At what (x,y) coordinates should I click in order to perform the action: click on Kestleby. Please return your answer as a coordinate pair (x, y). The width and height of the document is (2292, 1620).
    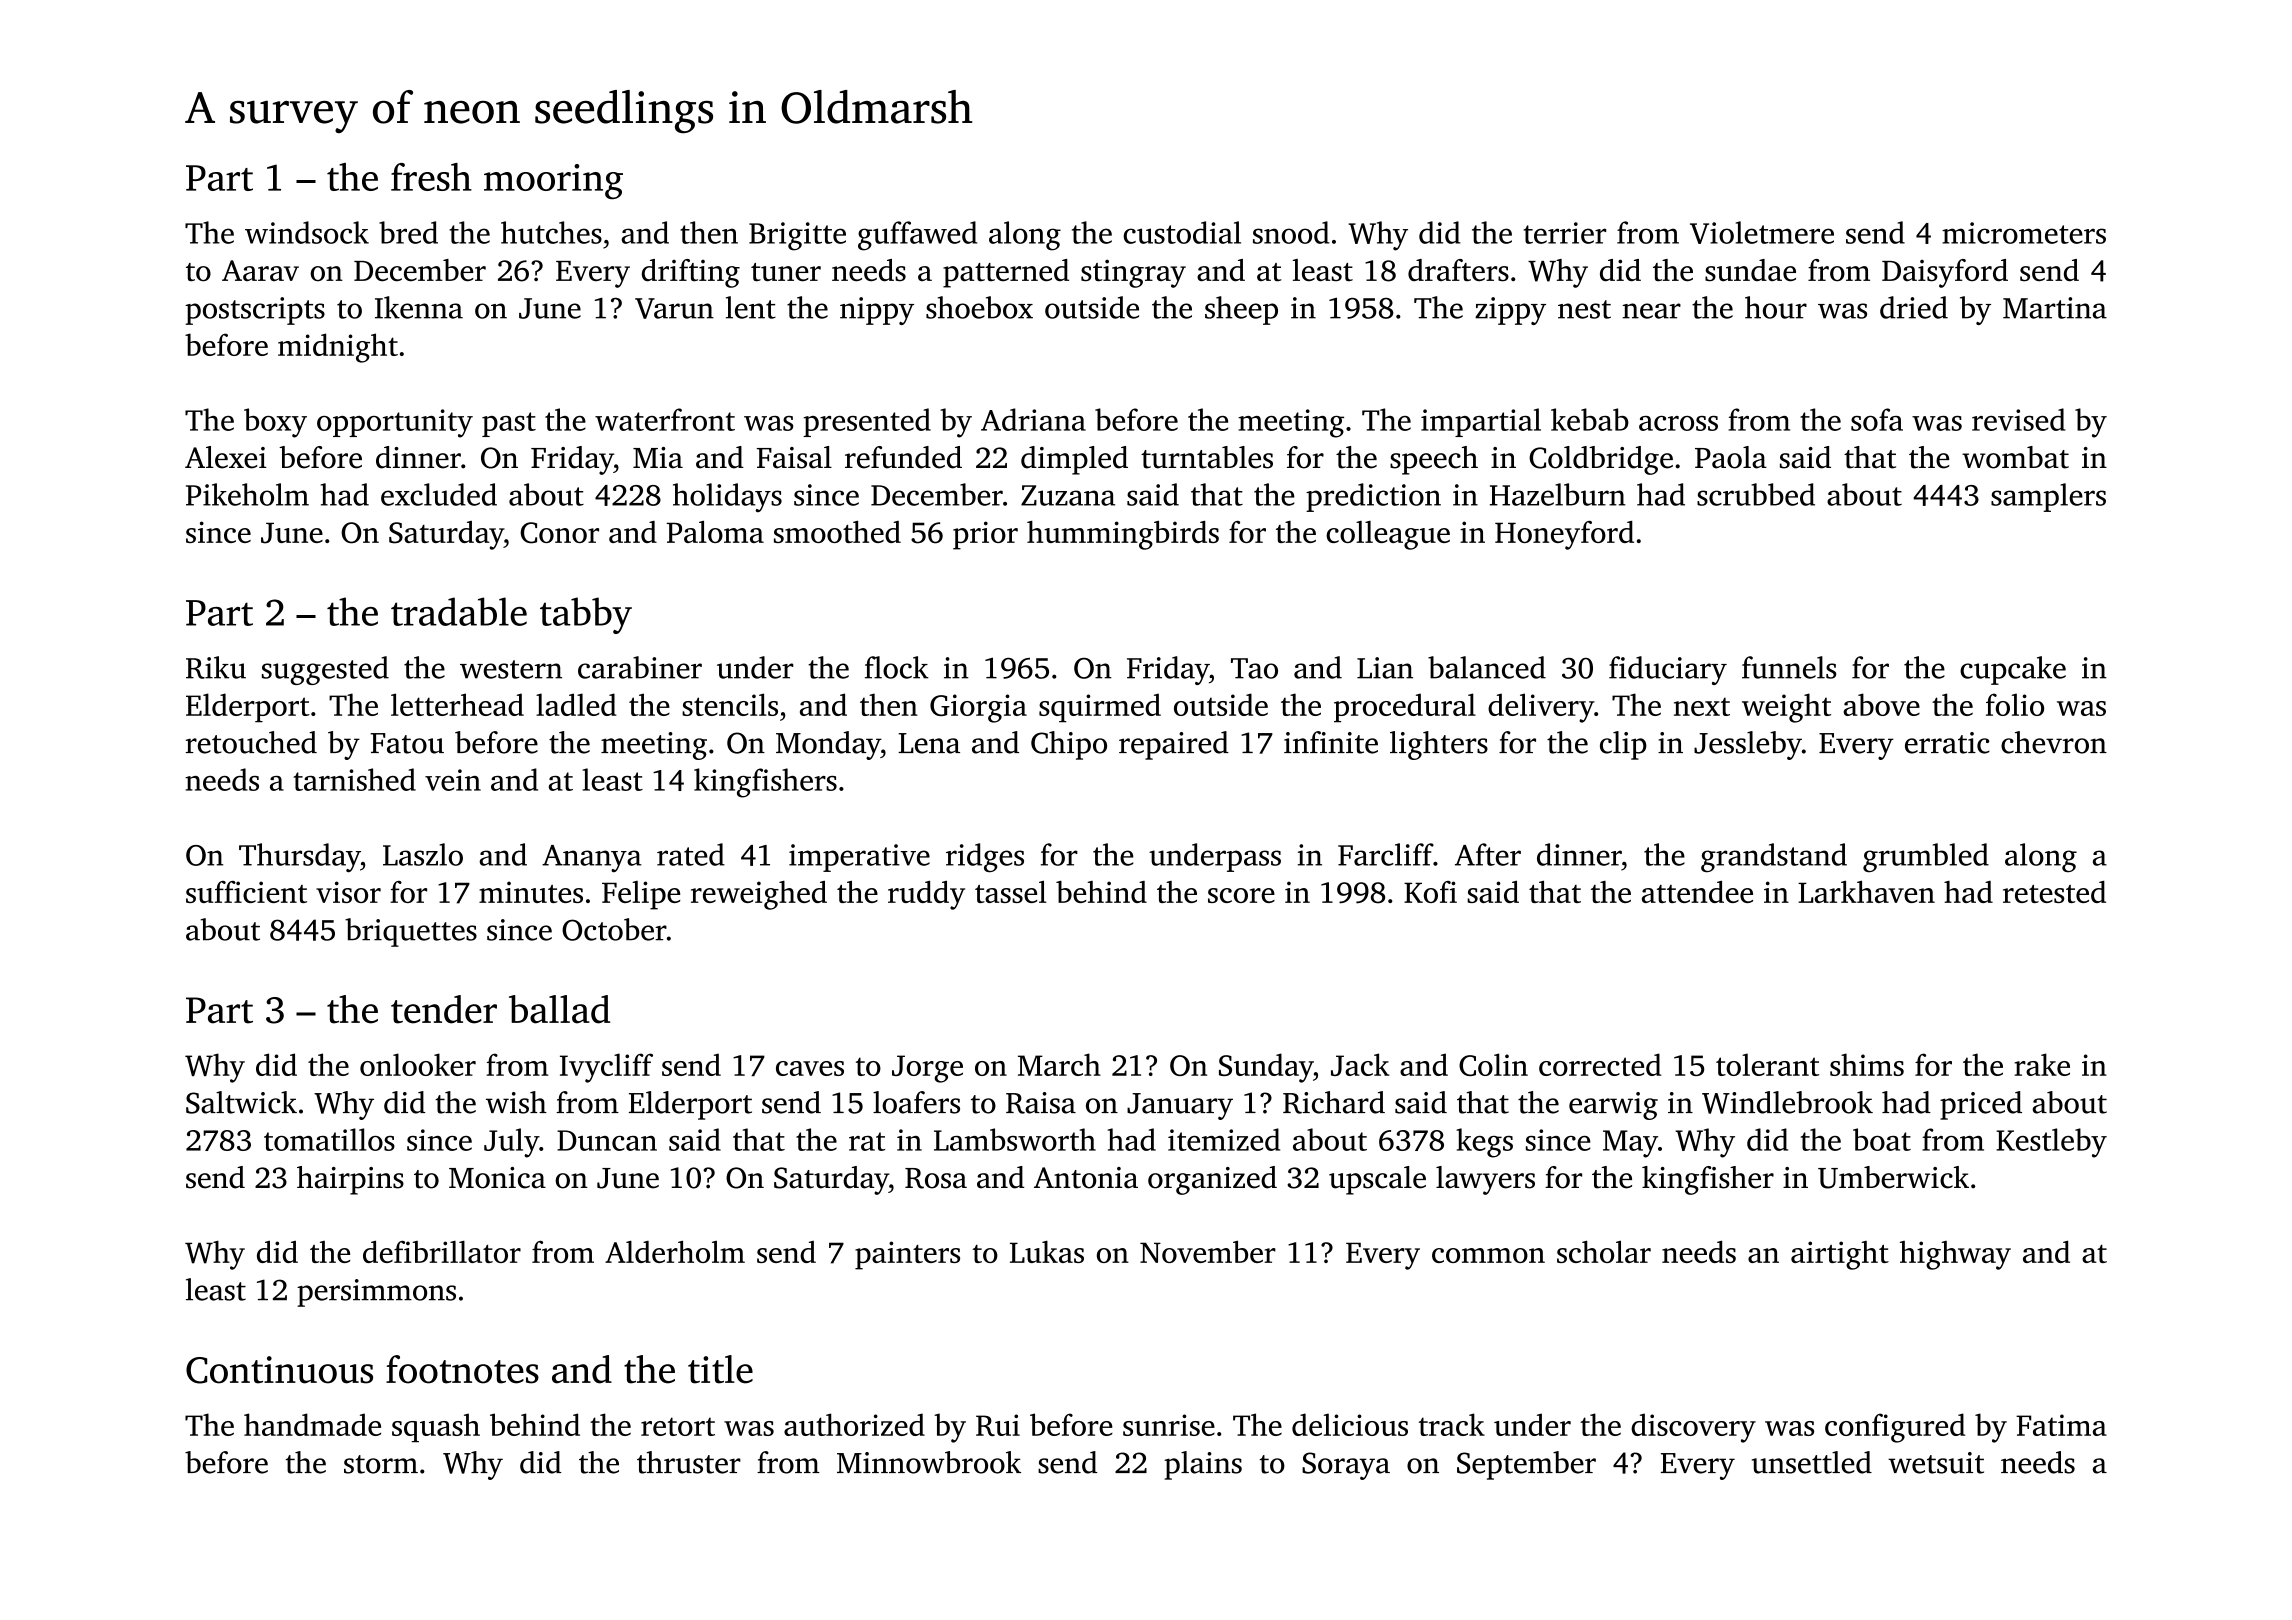
    Looking at the image, I should click on (2051, 1143).
